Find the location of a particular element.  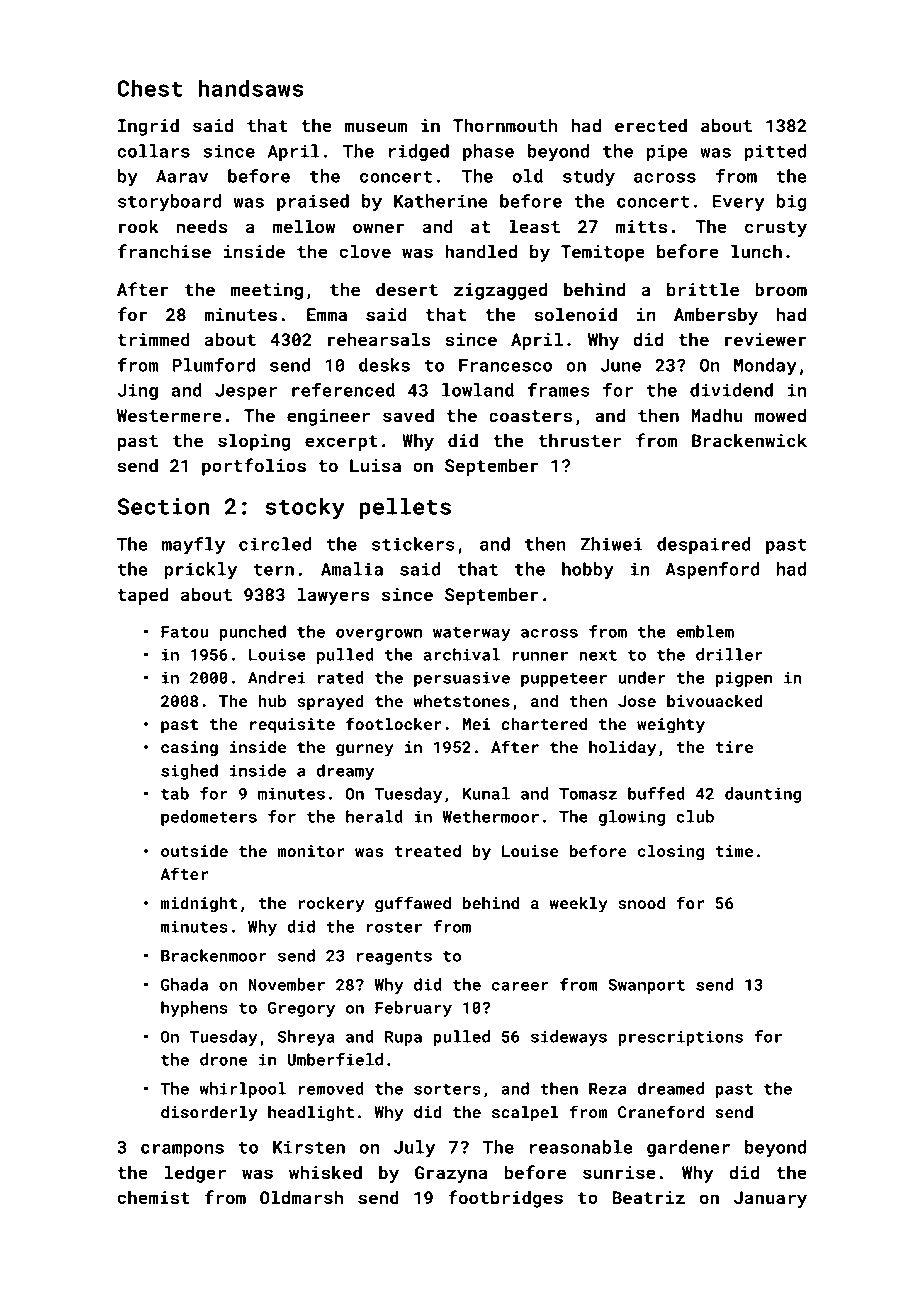

whisked is located at coordinates (325, 1172).
